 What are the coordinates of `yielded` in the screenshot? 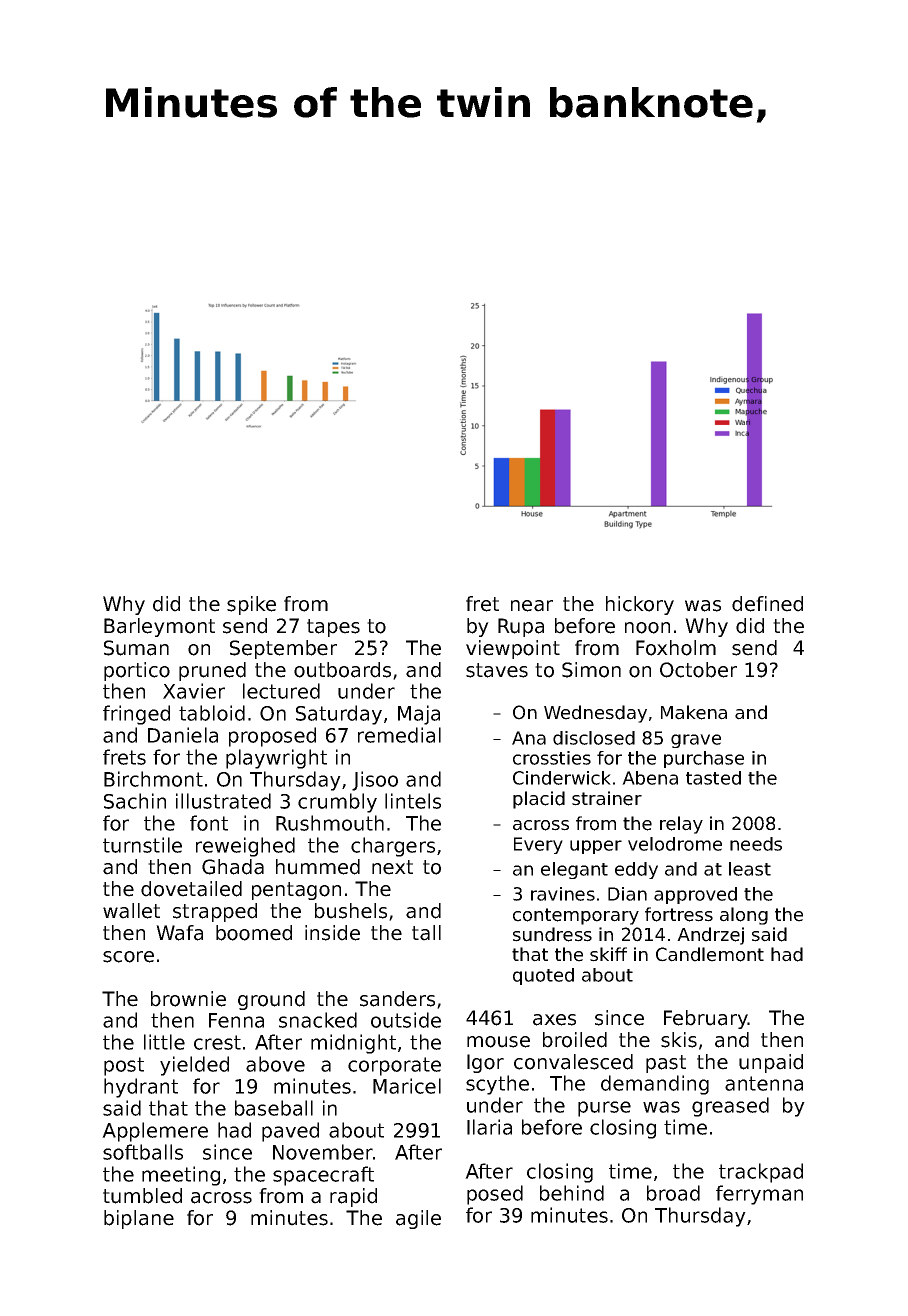 It's located at (194, 1066).
